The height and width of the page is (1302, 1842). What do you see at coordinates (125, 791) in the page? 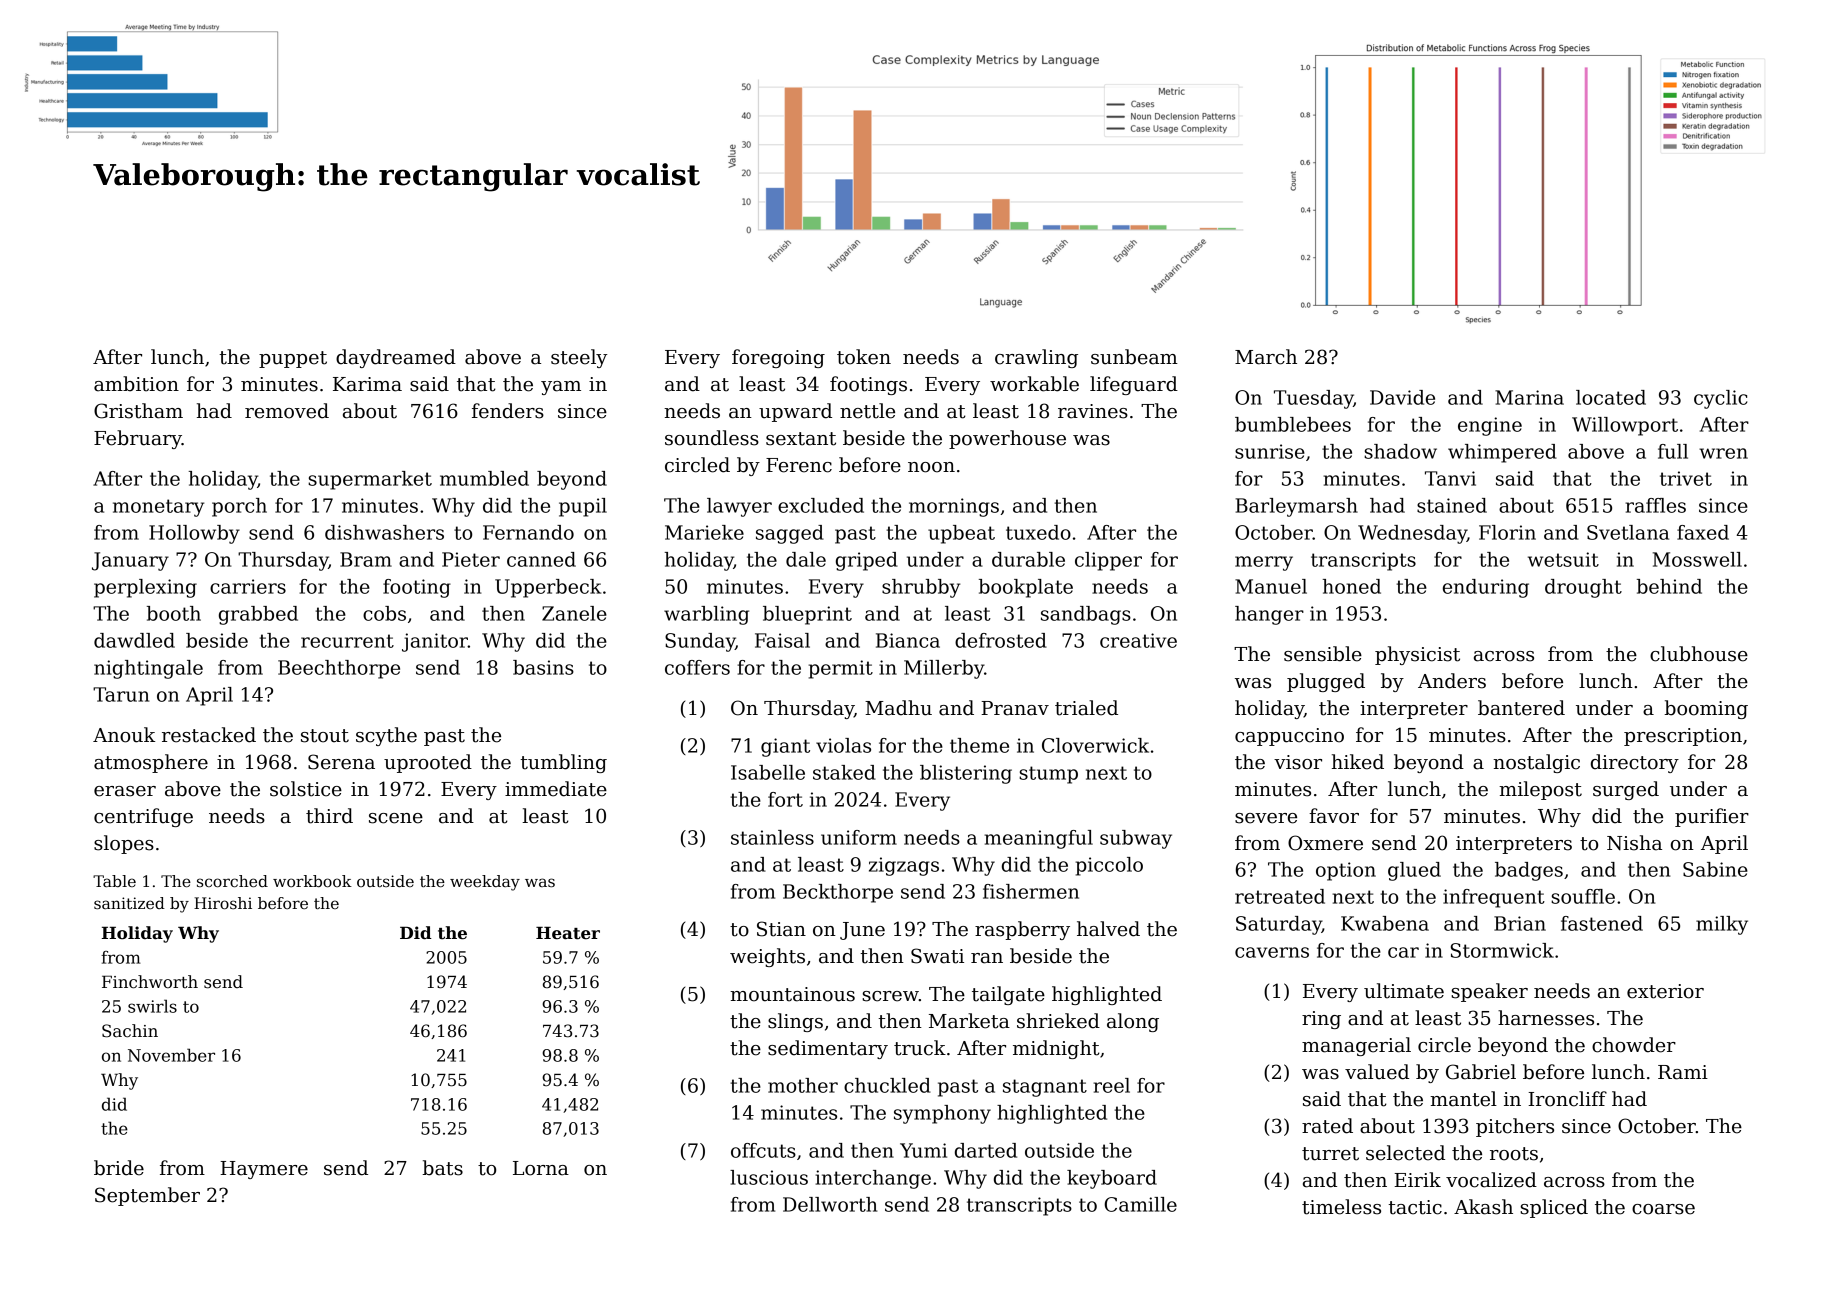
I see `eraser` at bounding box center [125, 791].
